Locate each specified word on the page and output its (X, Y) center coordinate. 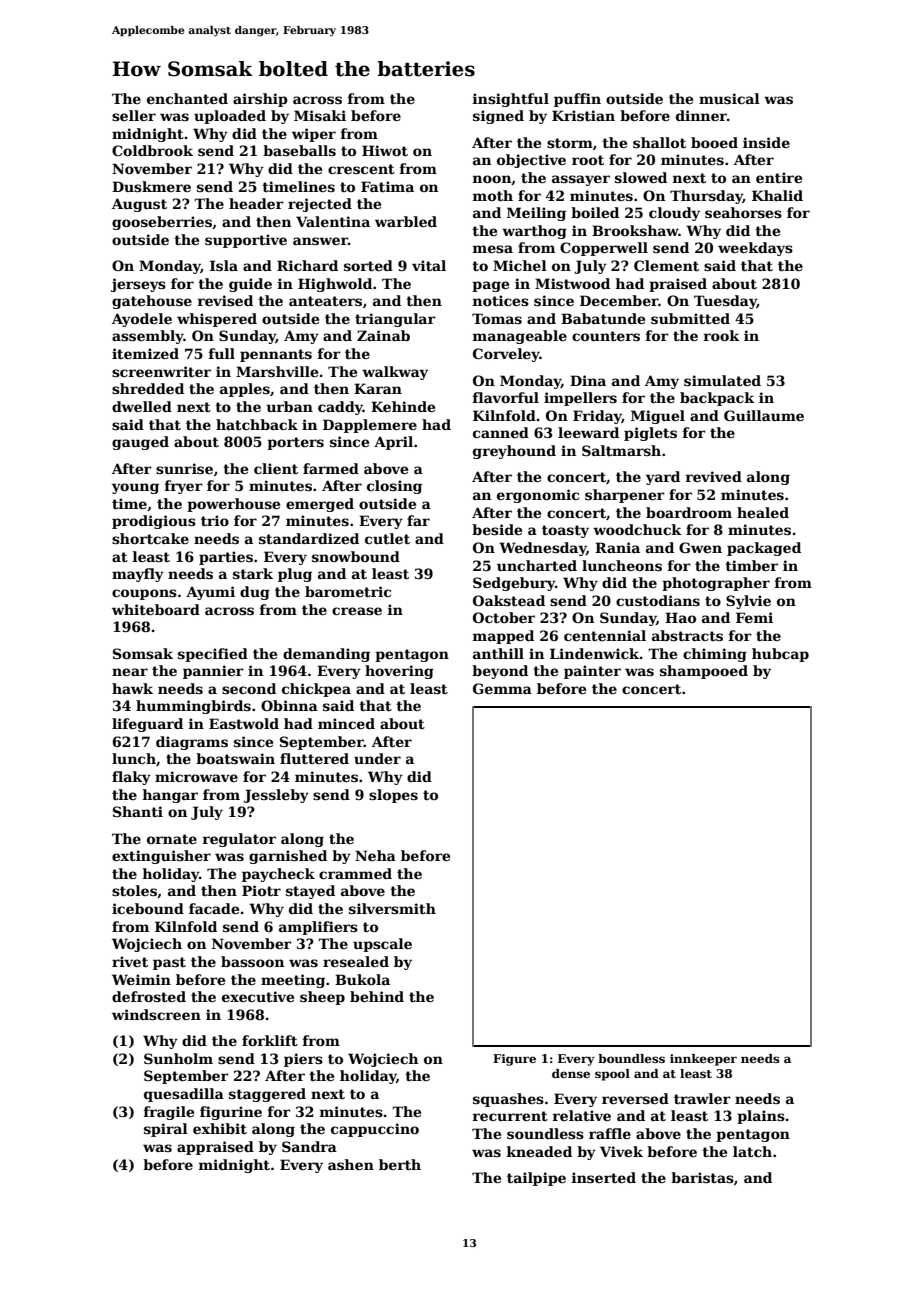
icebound (148, 908)
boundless (631, 1058)
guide (250, 285)
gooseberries (162, 223)
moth (493, 195)
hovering (399, 672)
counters (606, 336)
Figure (514, 1060)
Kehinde (403, 406)
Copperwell (604, 249)
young (135, 488)
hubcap (780, 655)
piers (303, 1060)
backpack (717, 399)
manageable (520, 337)
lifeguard (147, 725)
